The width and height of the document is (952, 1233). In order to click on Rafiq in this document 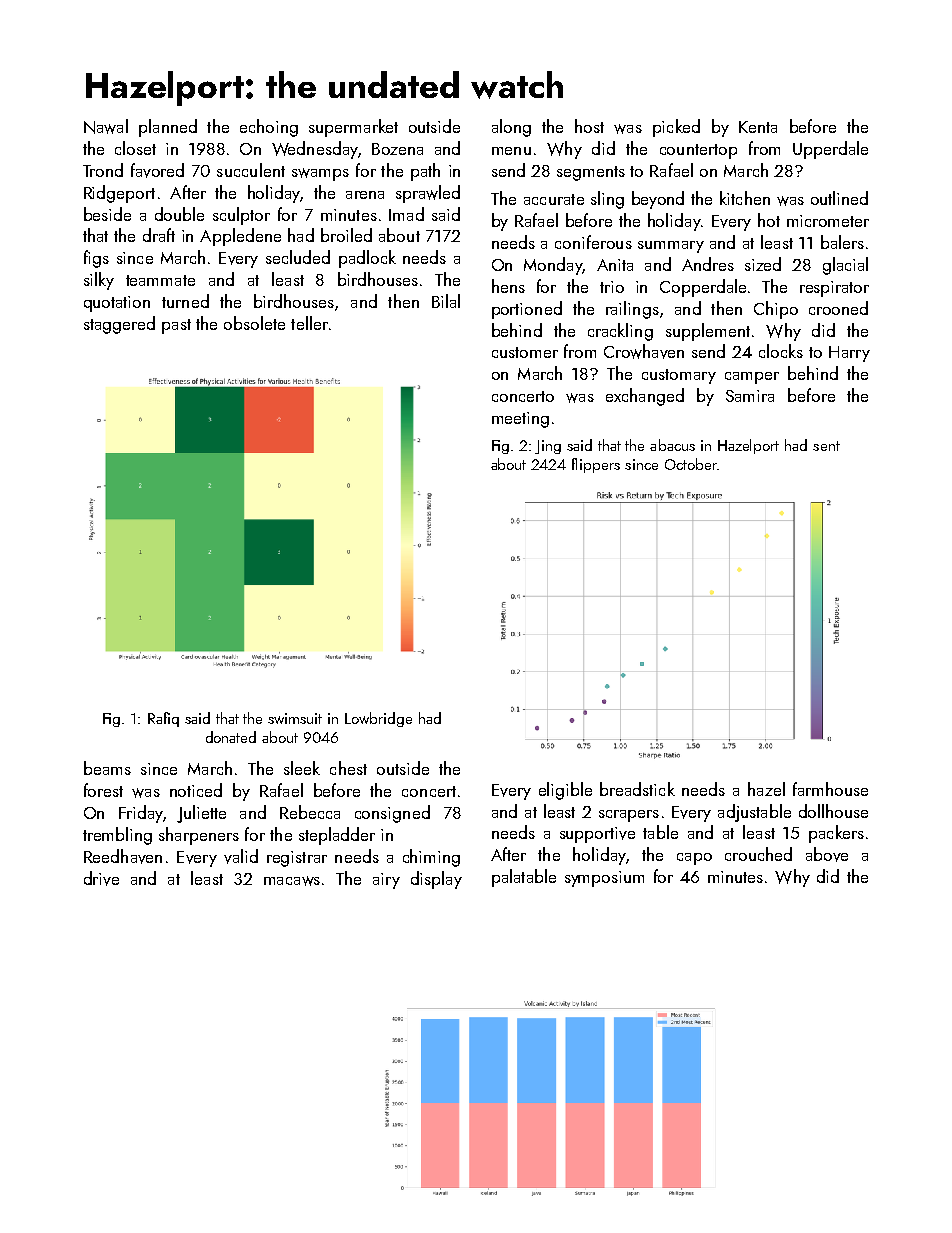, I will do `click(163, 719)`.
